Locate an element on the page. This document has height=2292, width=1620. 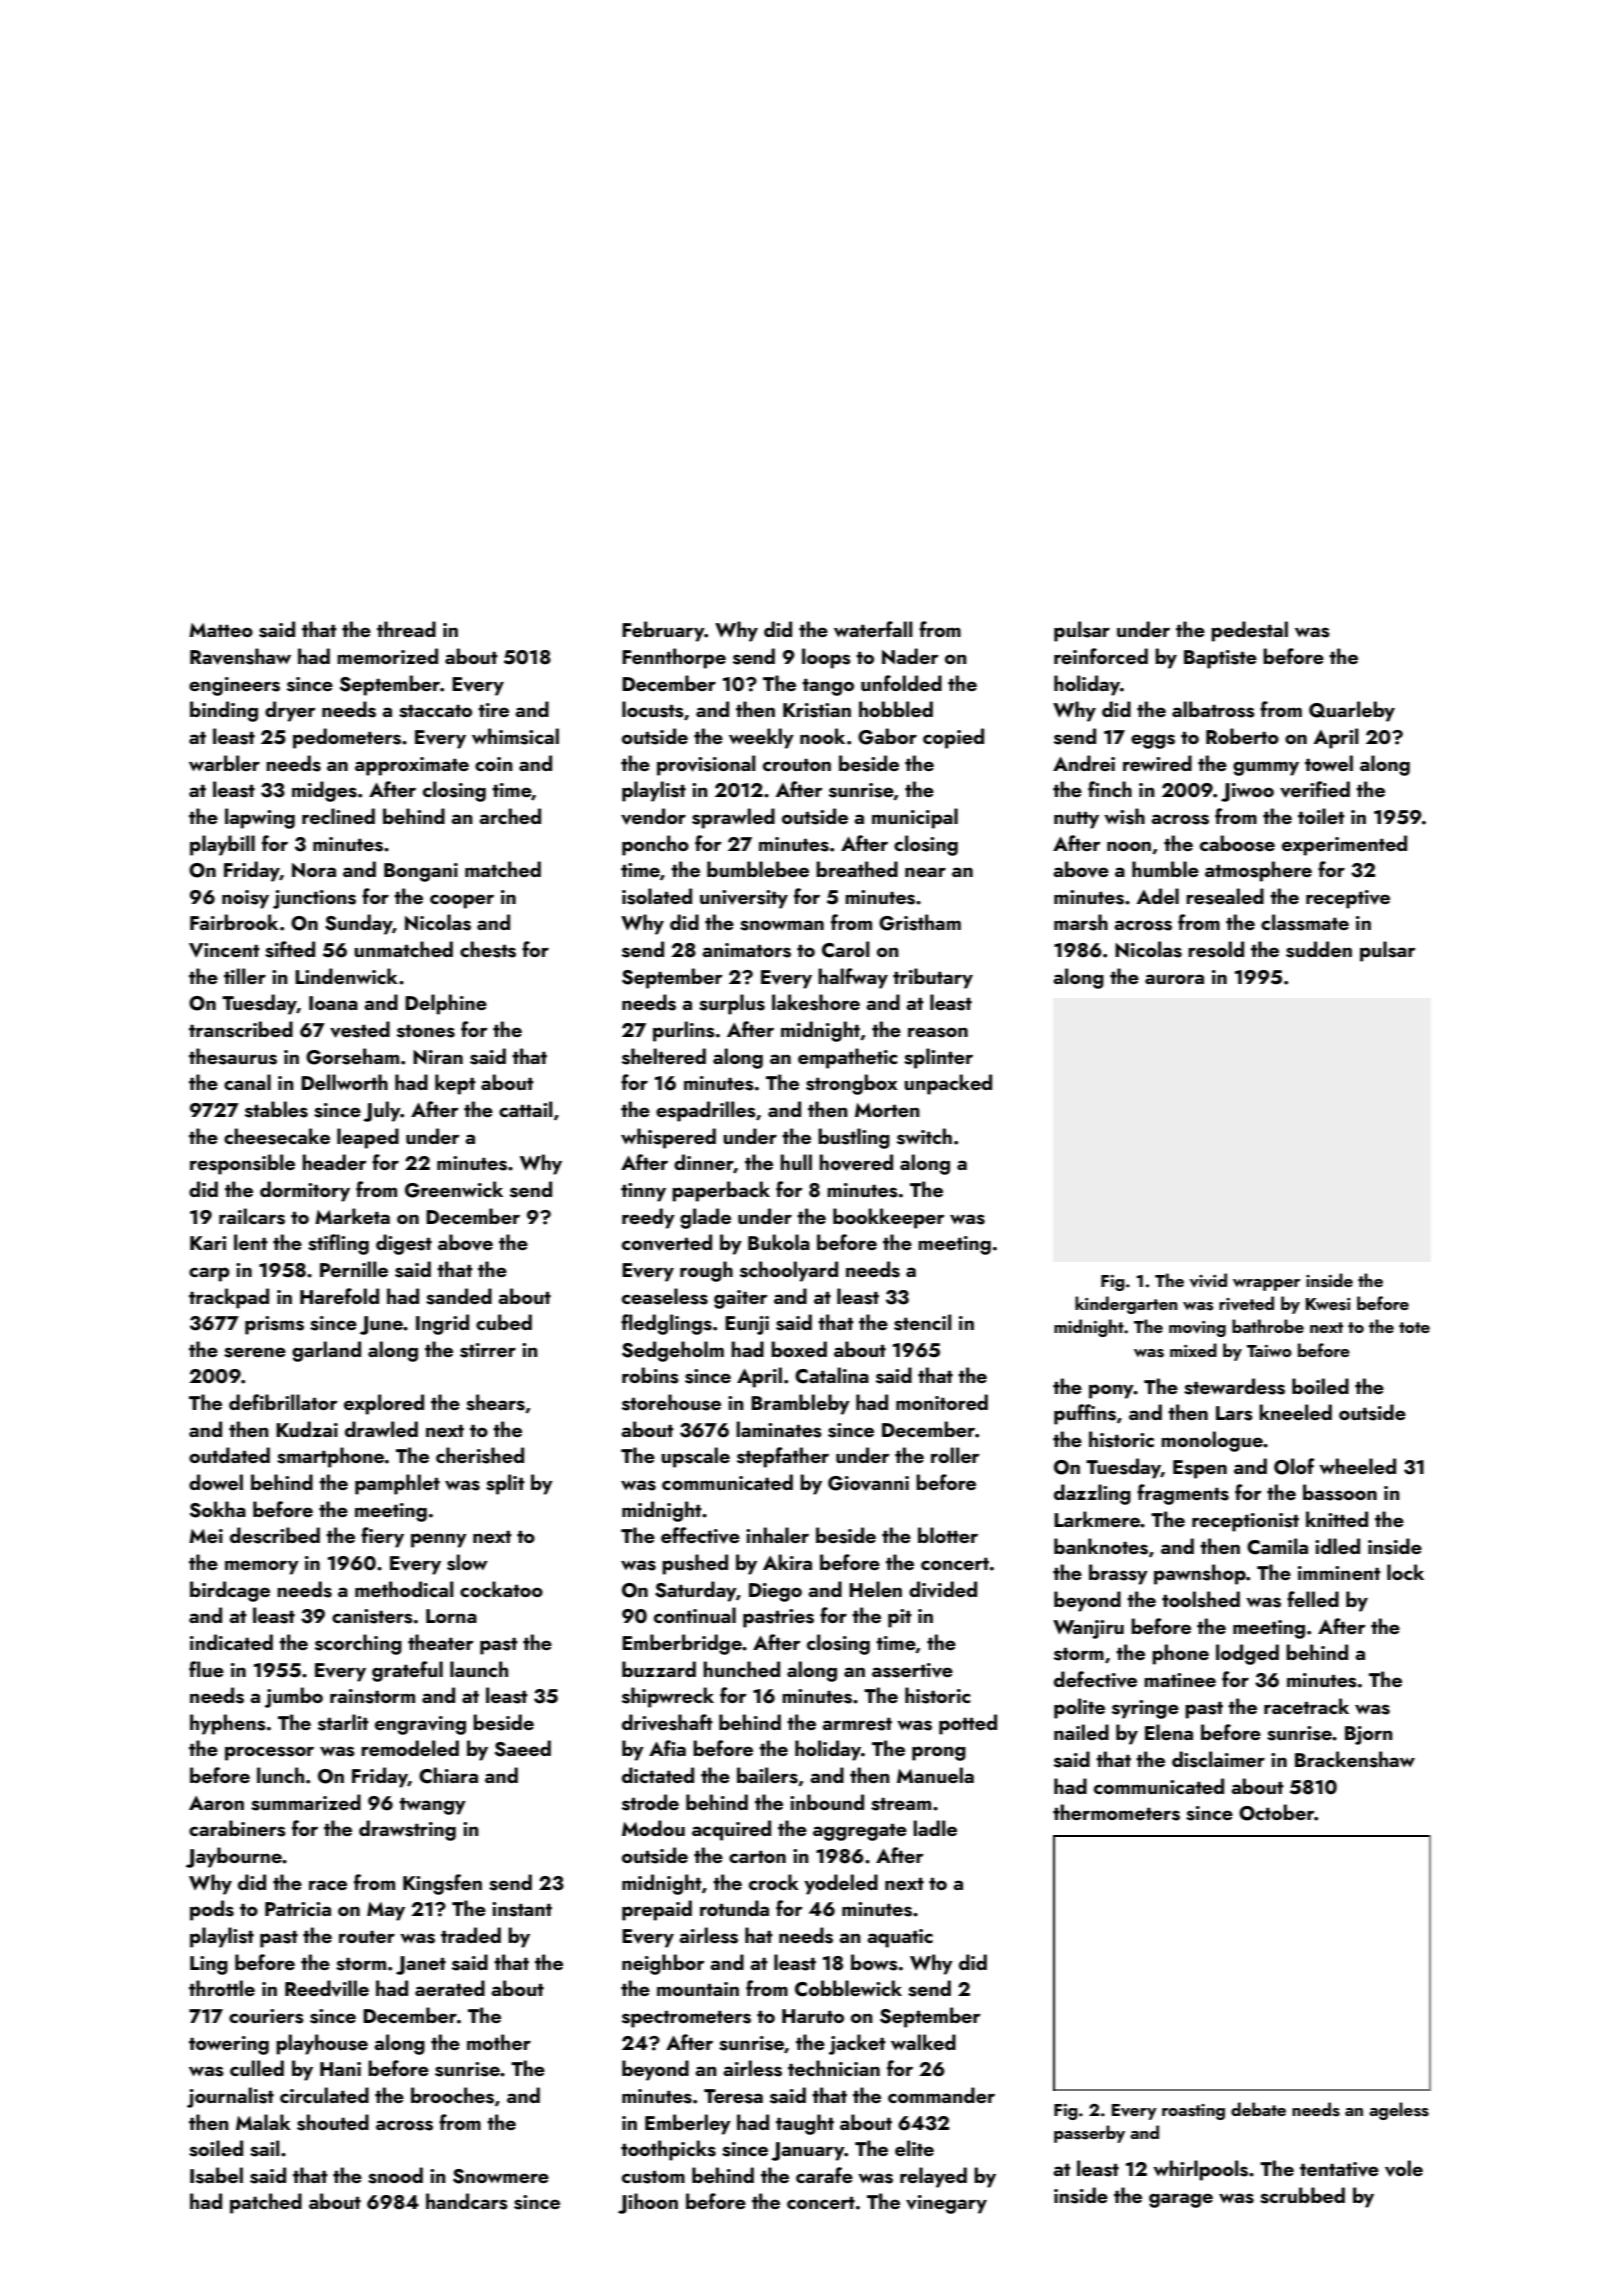
kindergarten is located at coordinates (1126, 1305).
